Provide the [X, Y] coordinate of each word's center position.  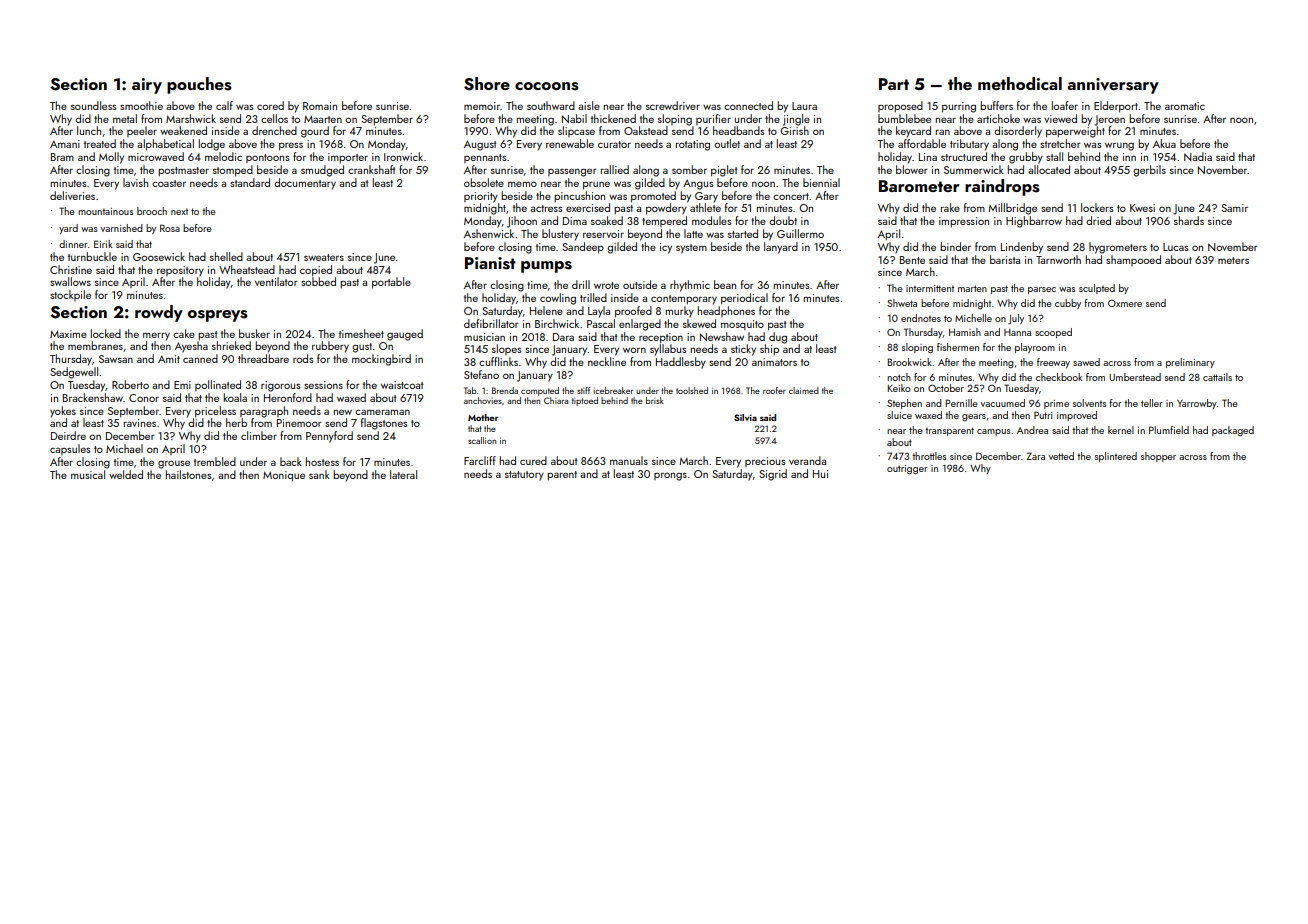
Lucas [1176, 247]
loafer [1065, 105]
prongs [670, 477]
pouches [199, 85]
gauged [405, 335]
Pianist [490, 263]
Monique [284, 476]
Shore [487, 84]
